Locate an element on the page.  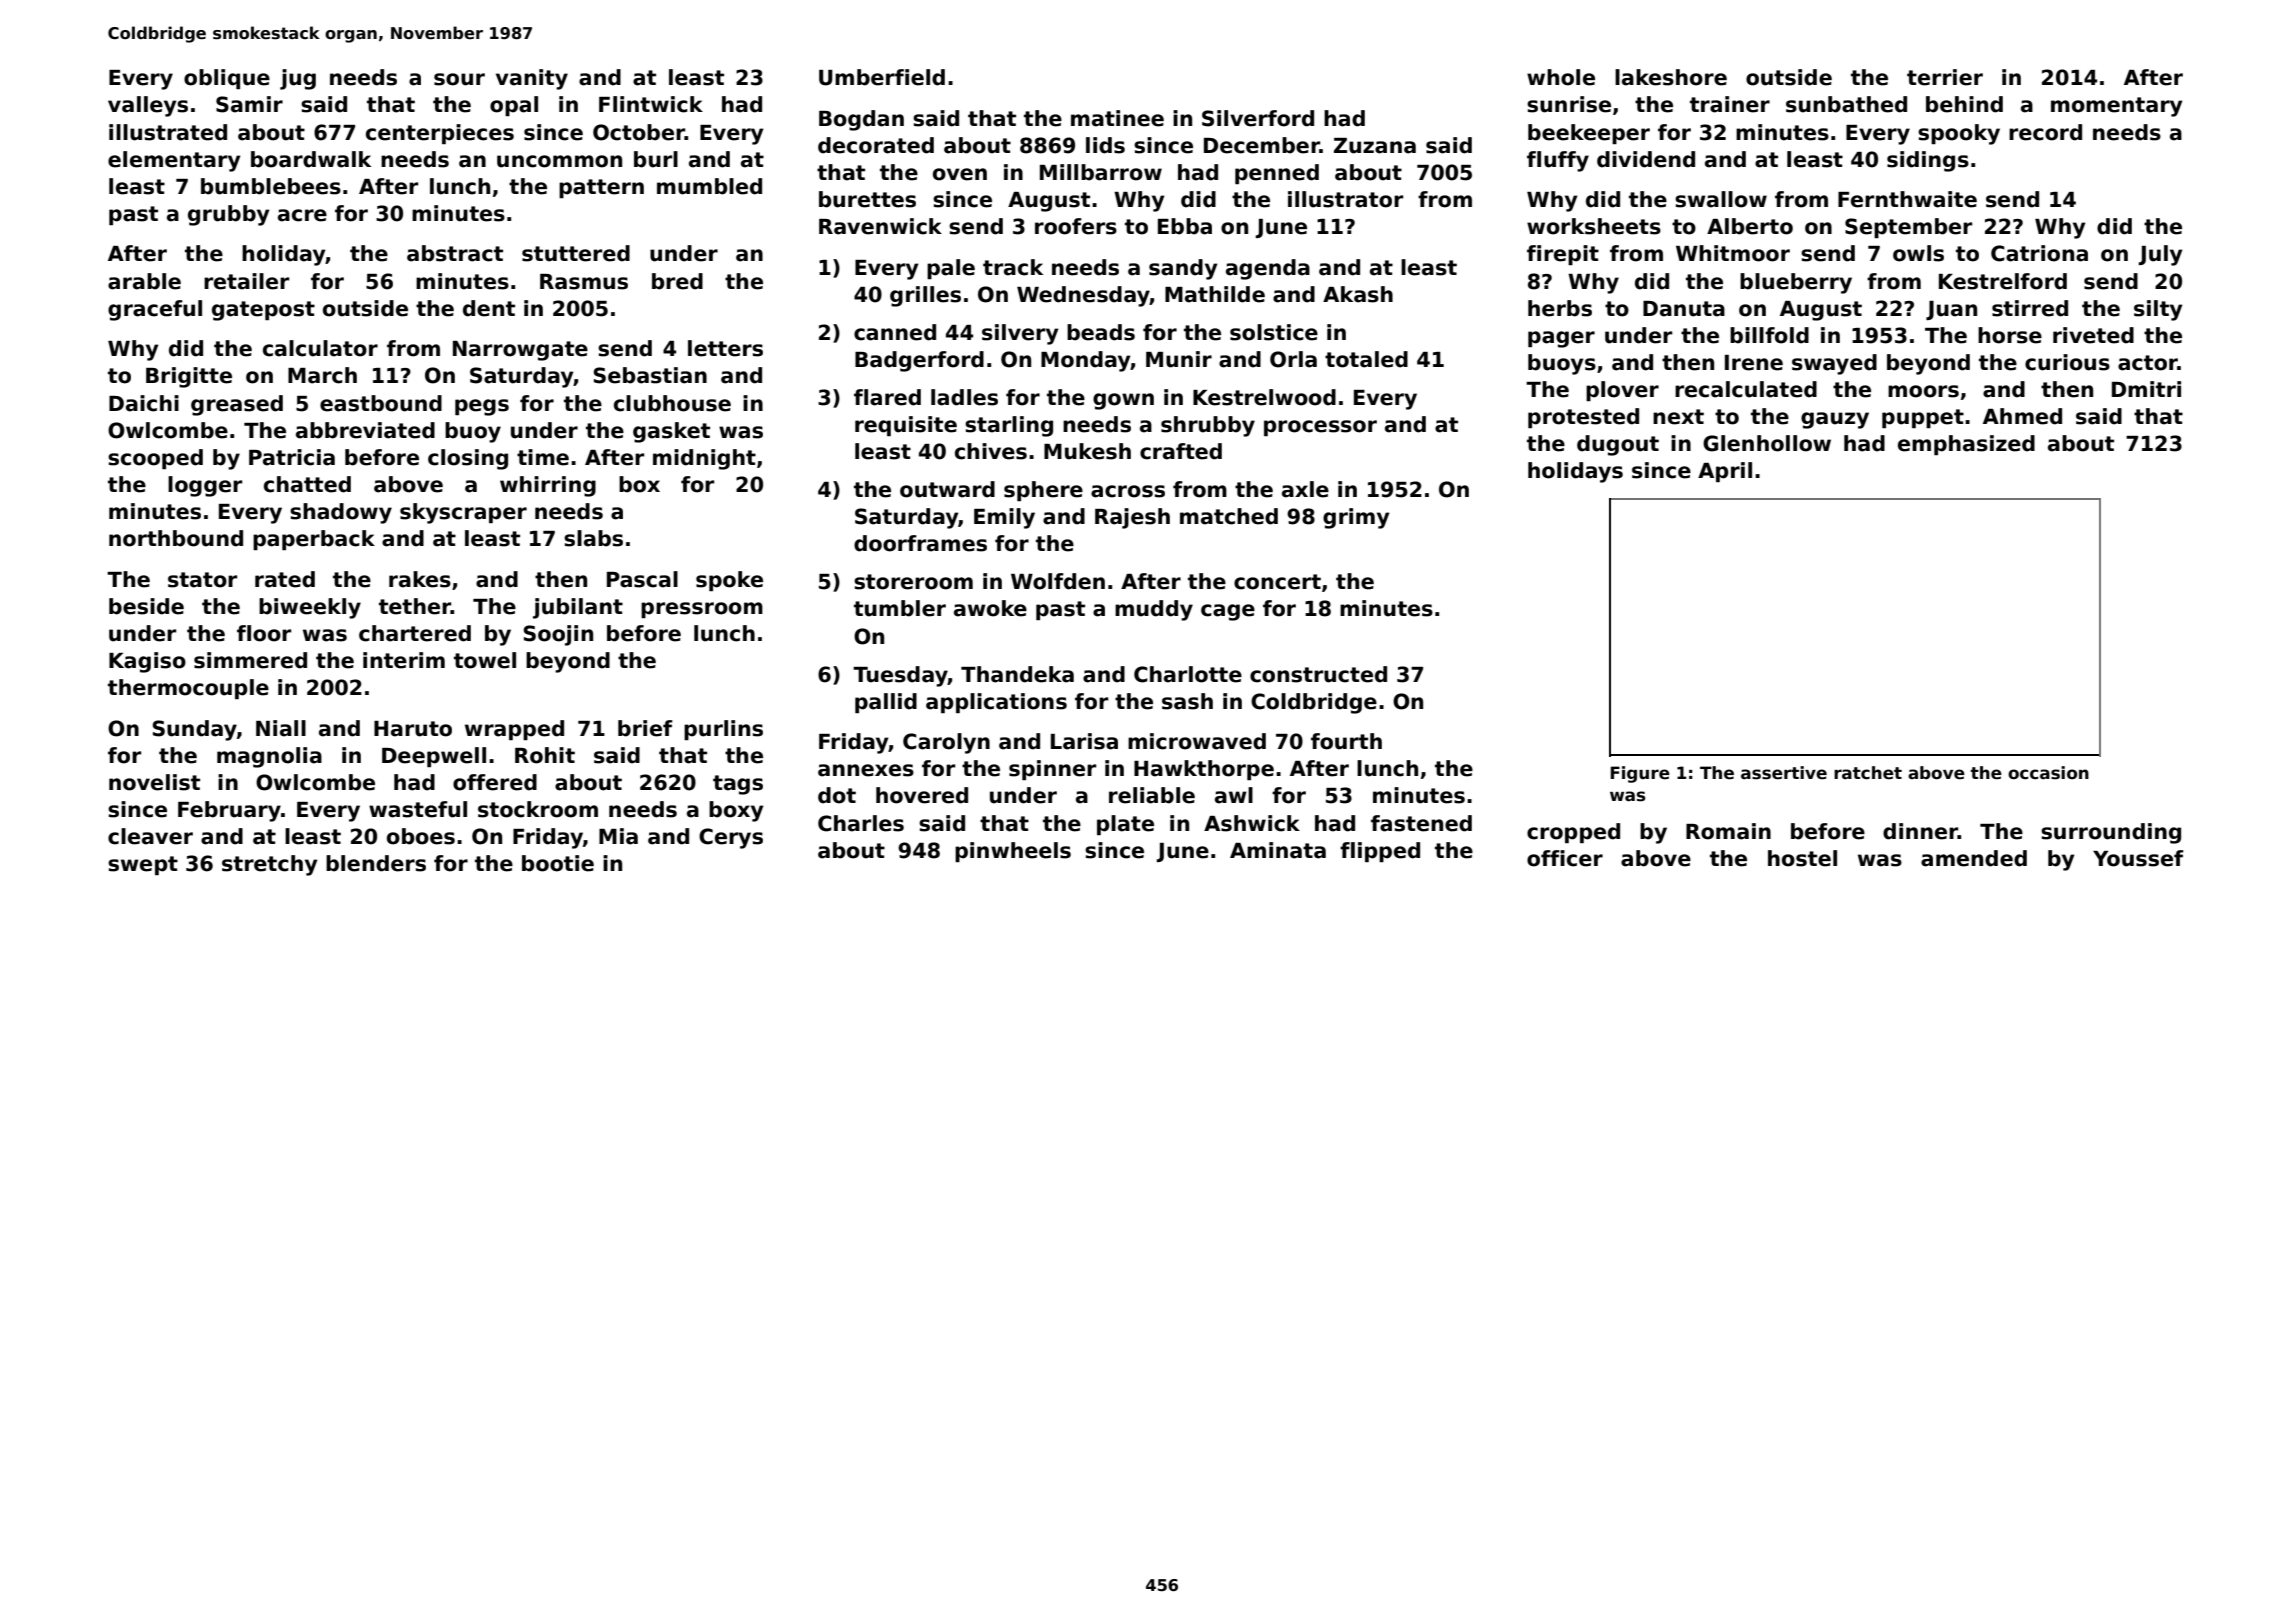
whole is located at coordinates (1561, 77).
